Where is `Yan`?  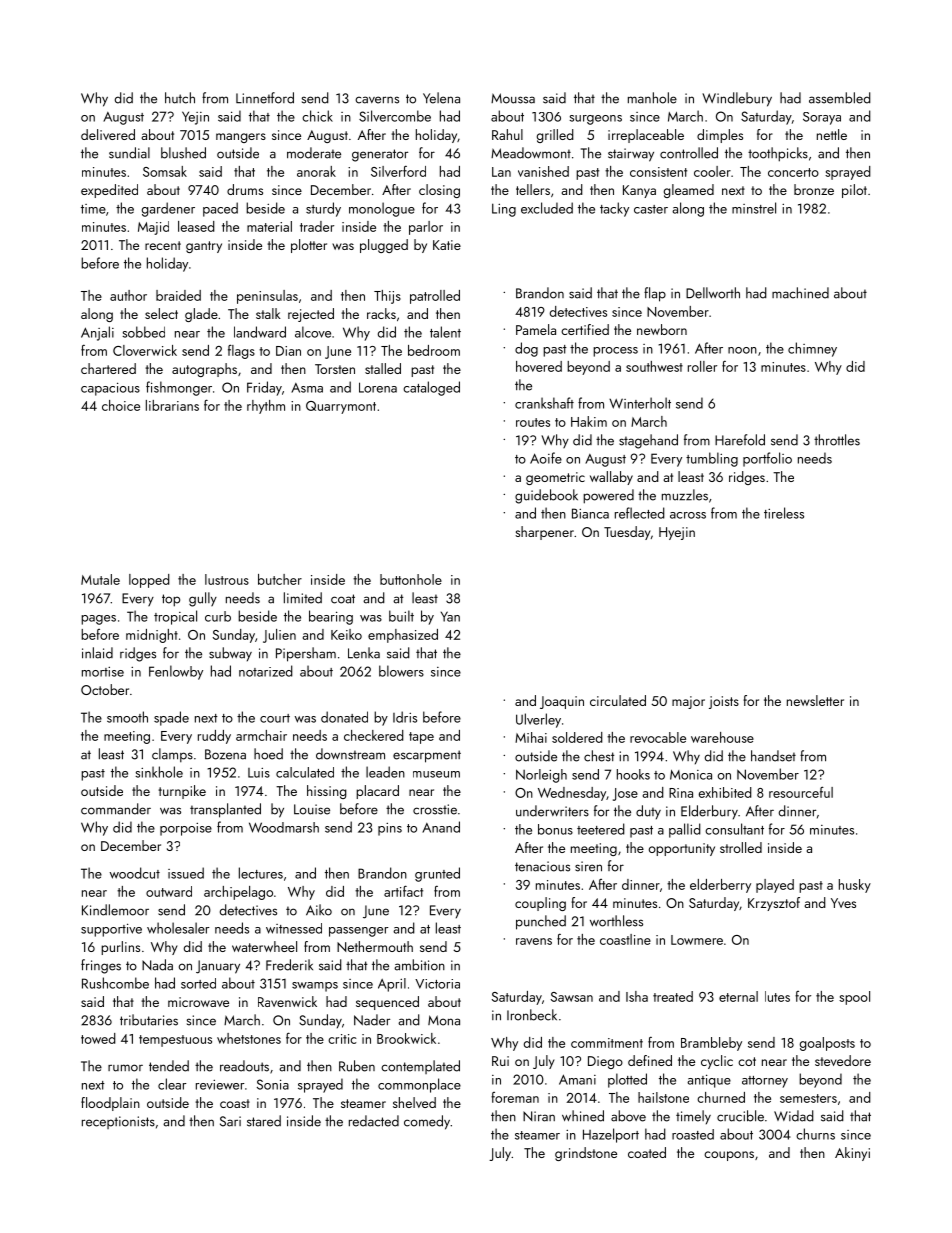 Yan is located at coordinates (450, 616).
